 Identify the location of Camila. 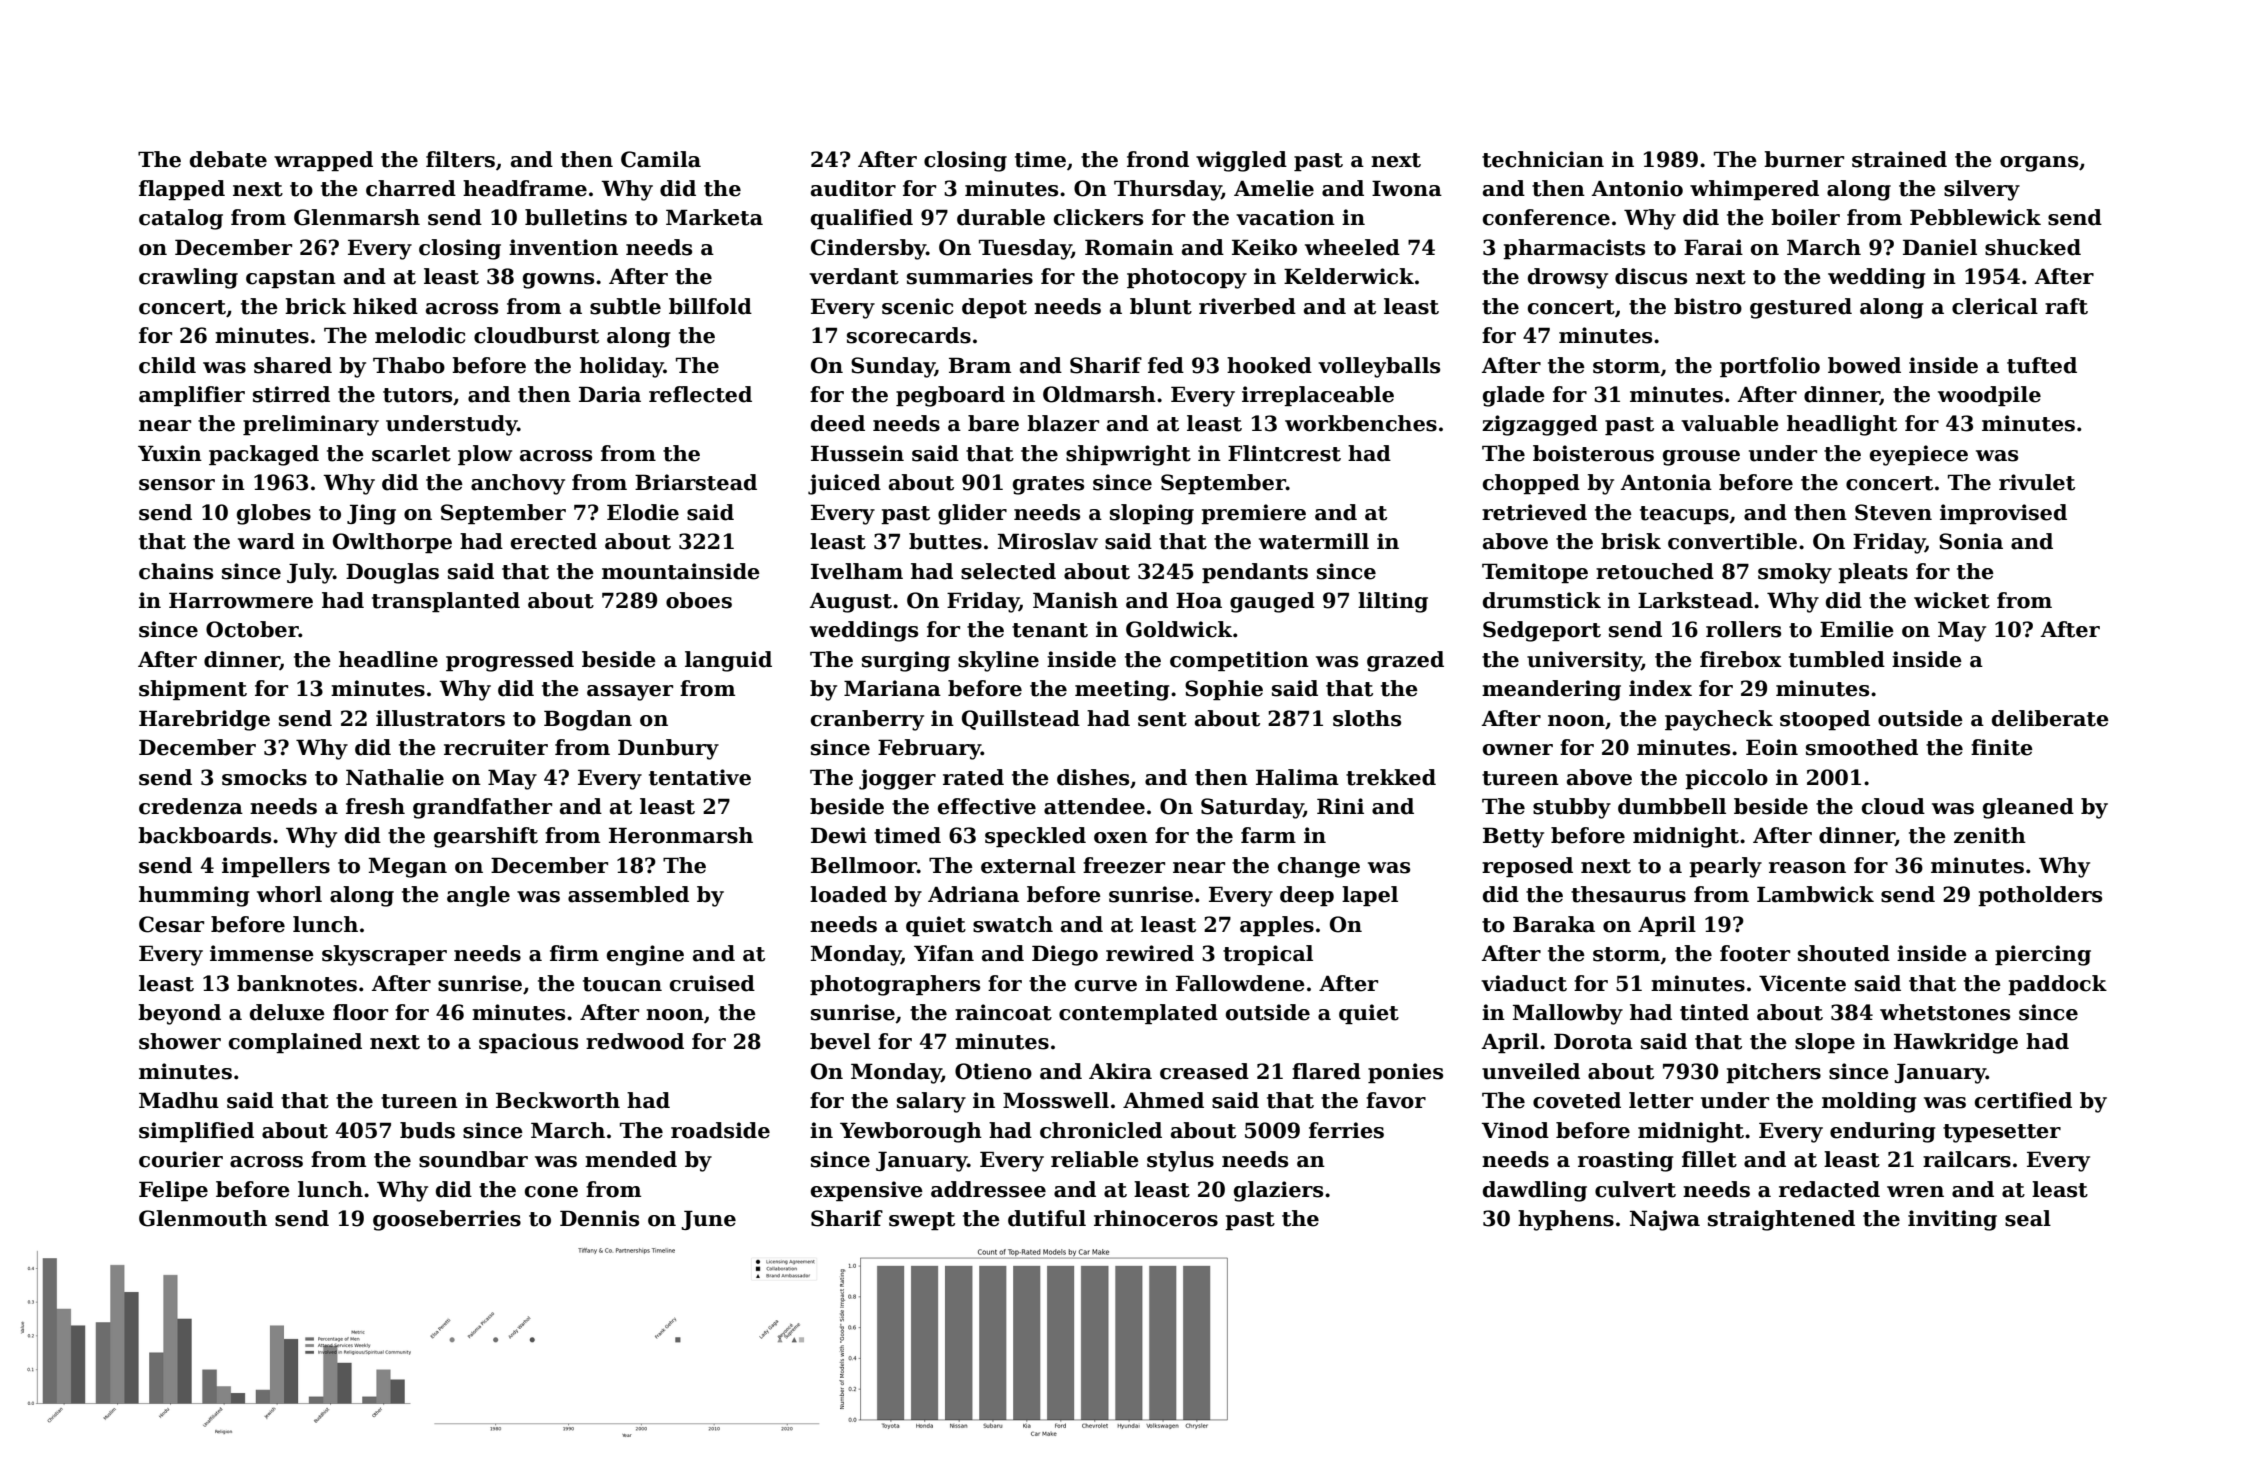
(661, 159).
